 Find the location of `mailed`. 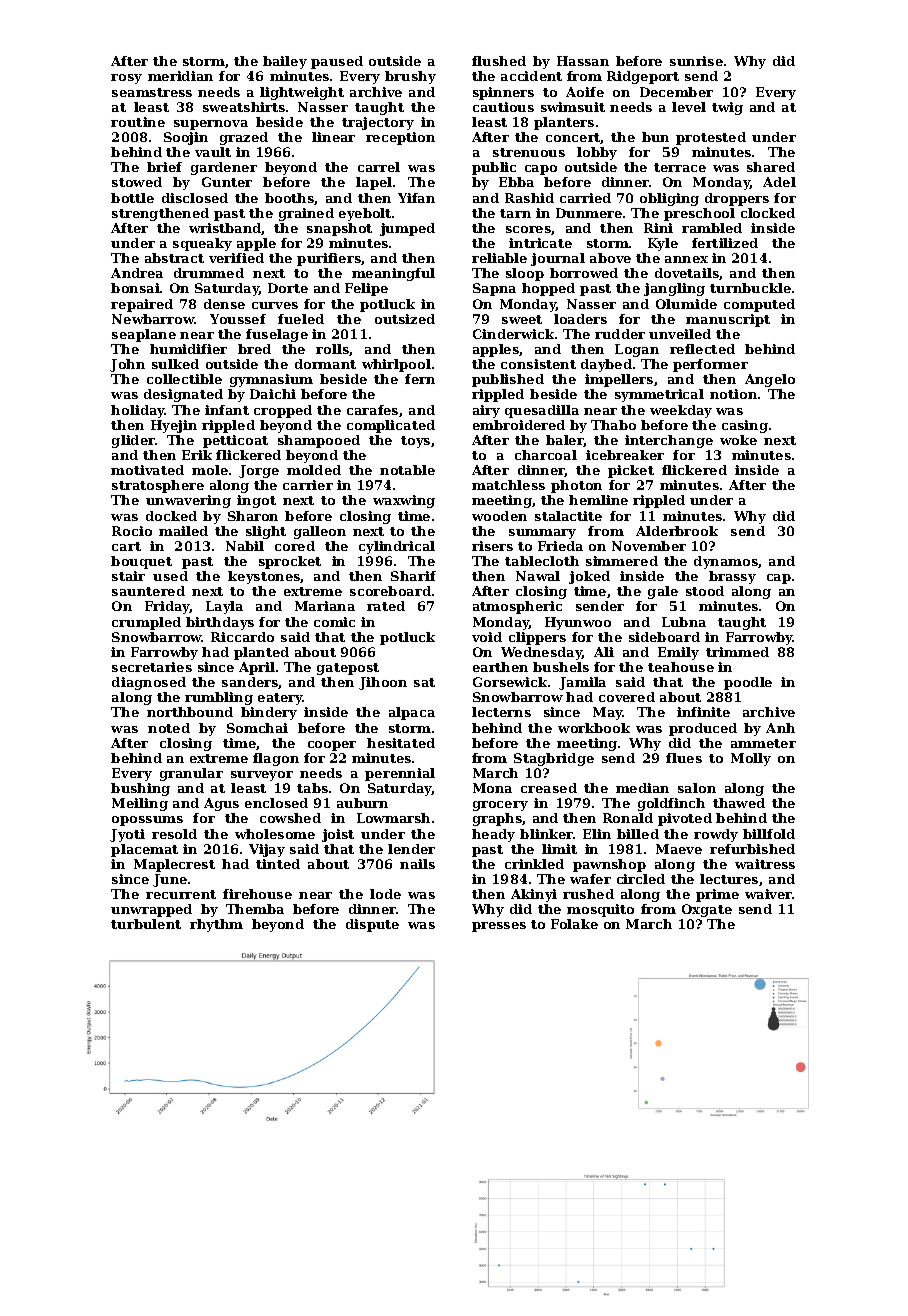

mailed is located at coordinates (183, 531).
